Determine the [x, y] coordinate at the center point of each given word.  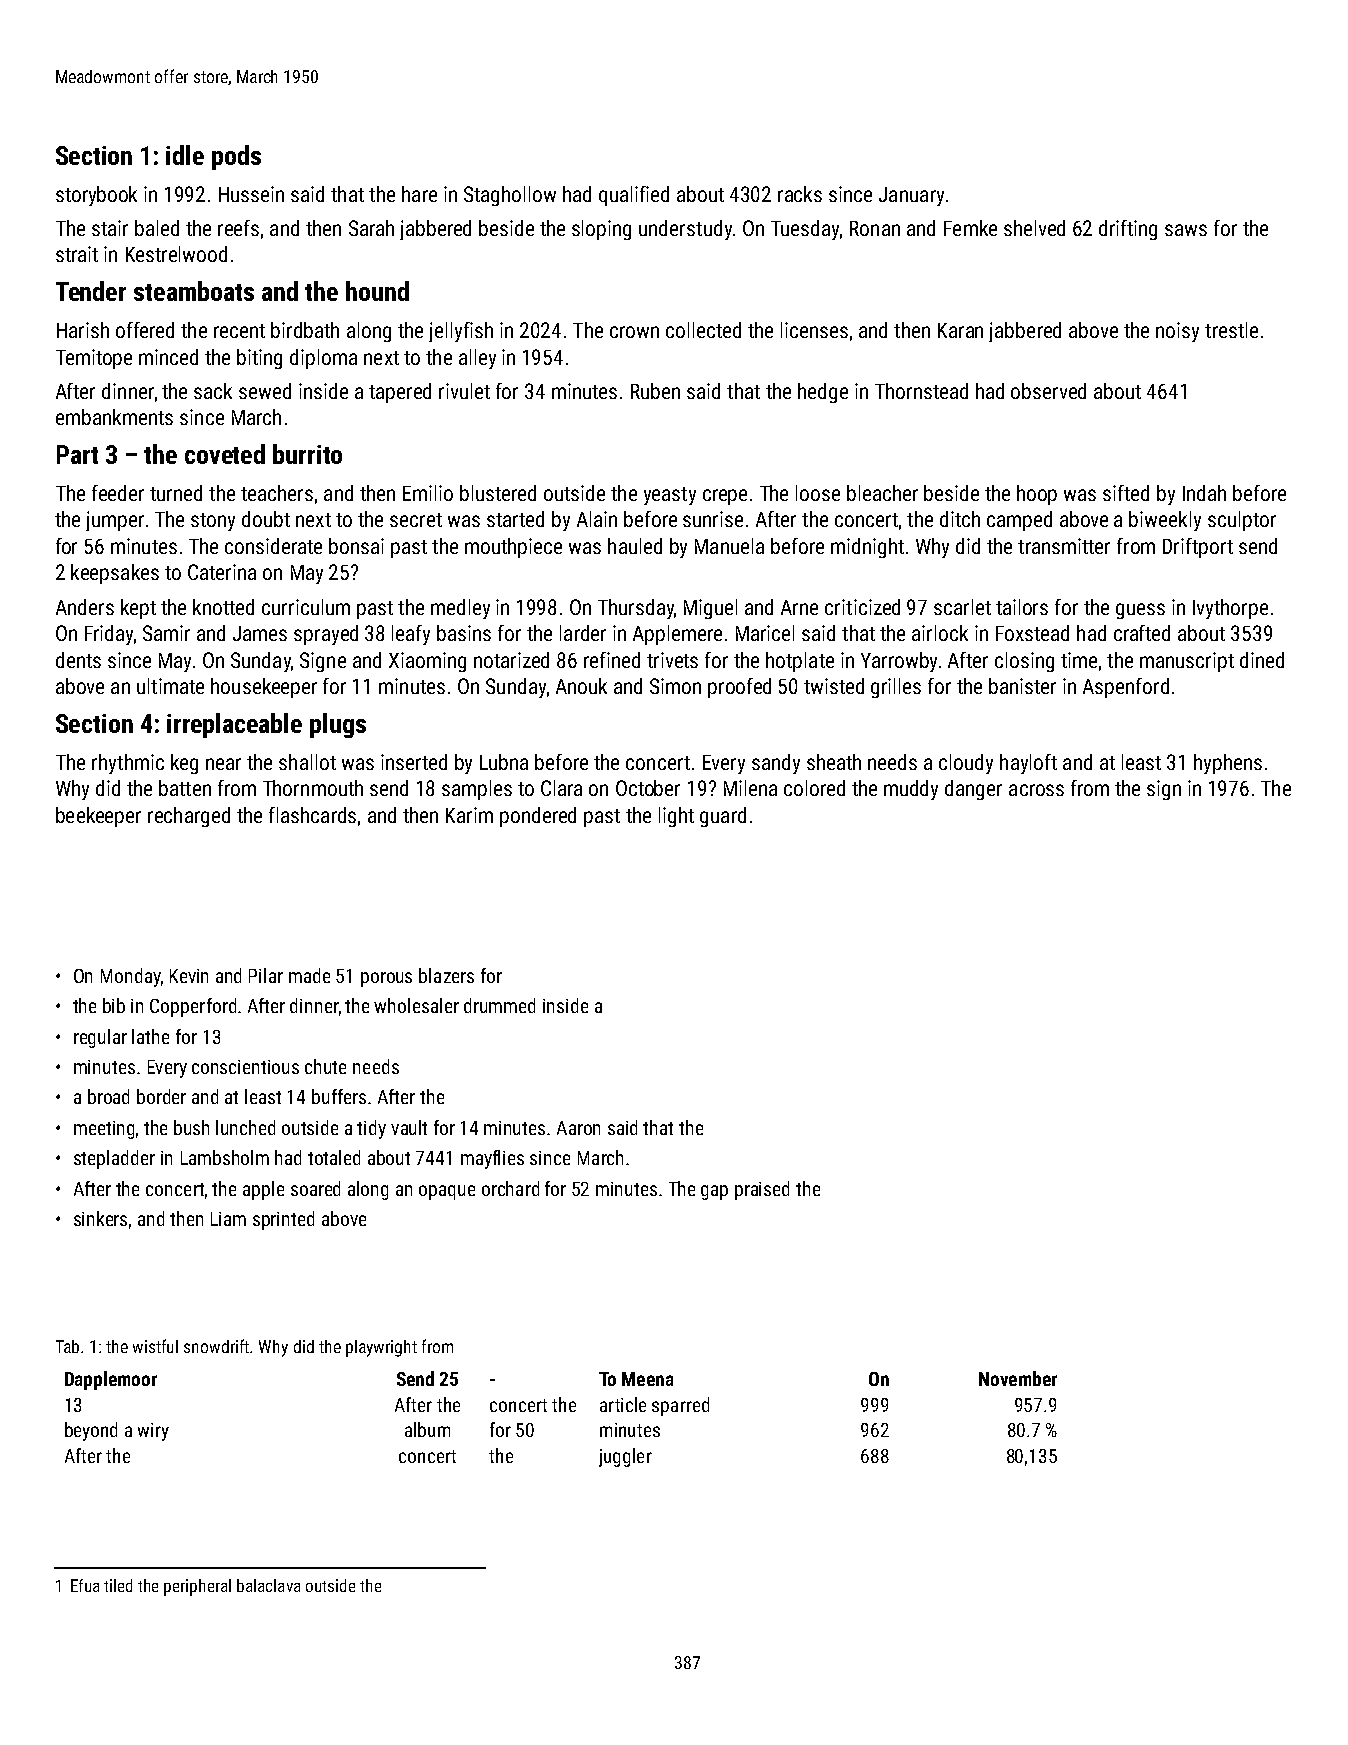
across [1036, 790]
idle [185, 155]
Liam [228, 1219]
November [1018, 1378]
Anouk [581, 686]
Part [77, 454]
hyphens [1228, 764]
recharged [189, 817]
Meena [647, 1379]
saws [1186, 230]
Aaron [578, 1128]
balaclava [268, 1585]
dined [1262, 660]
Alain [597, 519]
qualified [634, 196]
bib [114, 1005]
